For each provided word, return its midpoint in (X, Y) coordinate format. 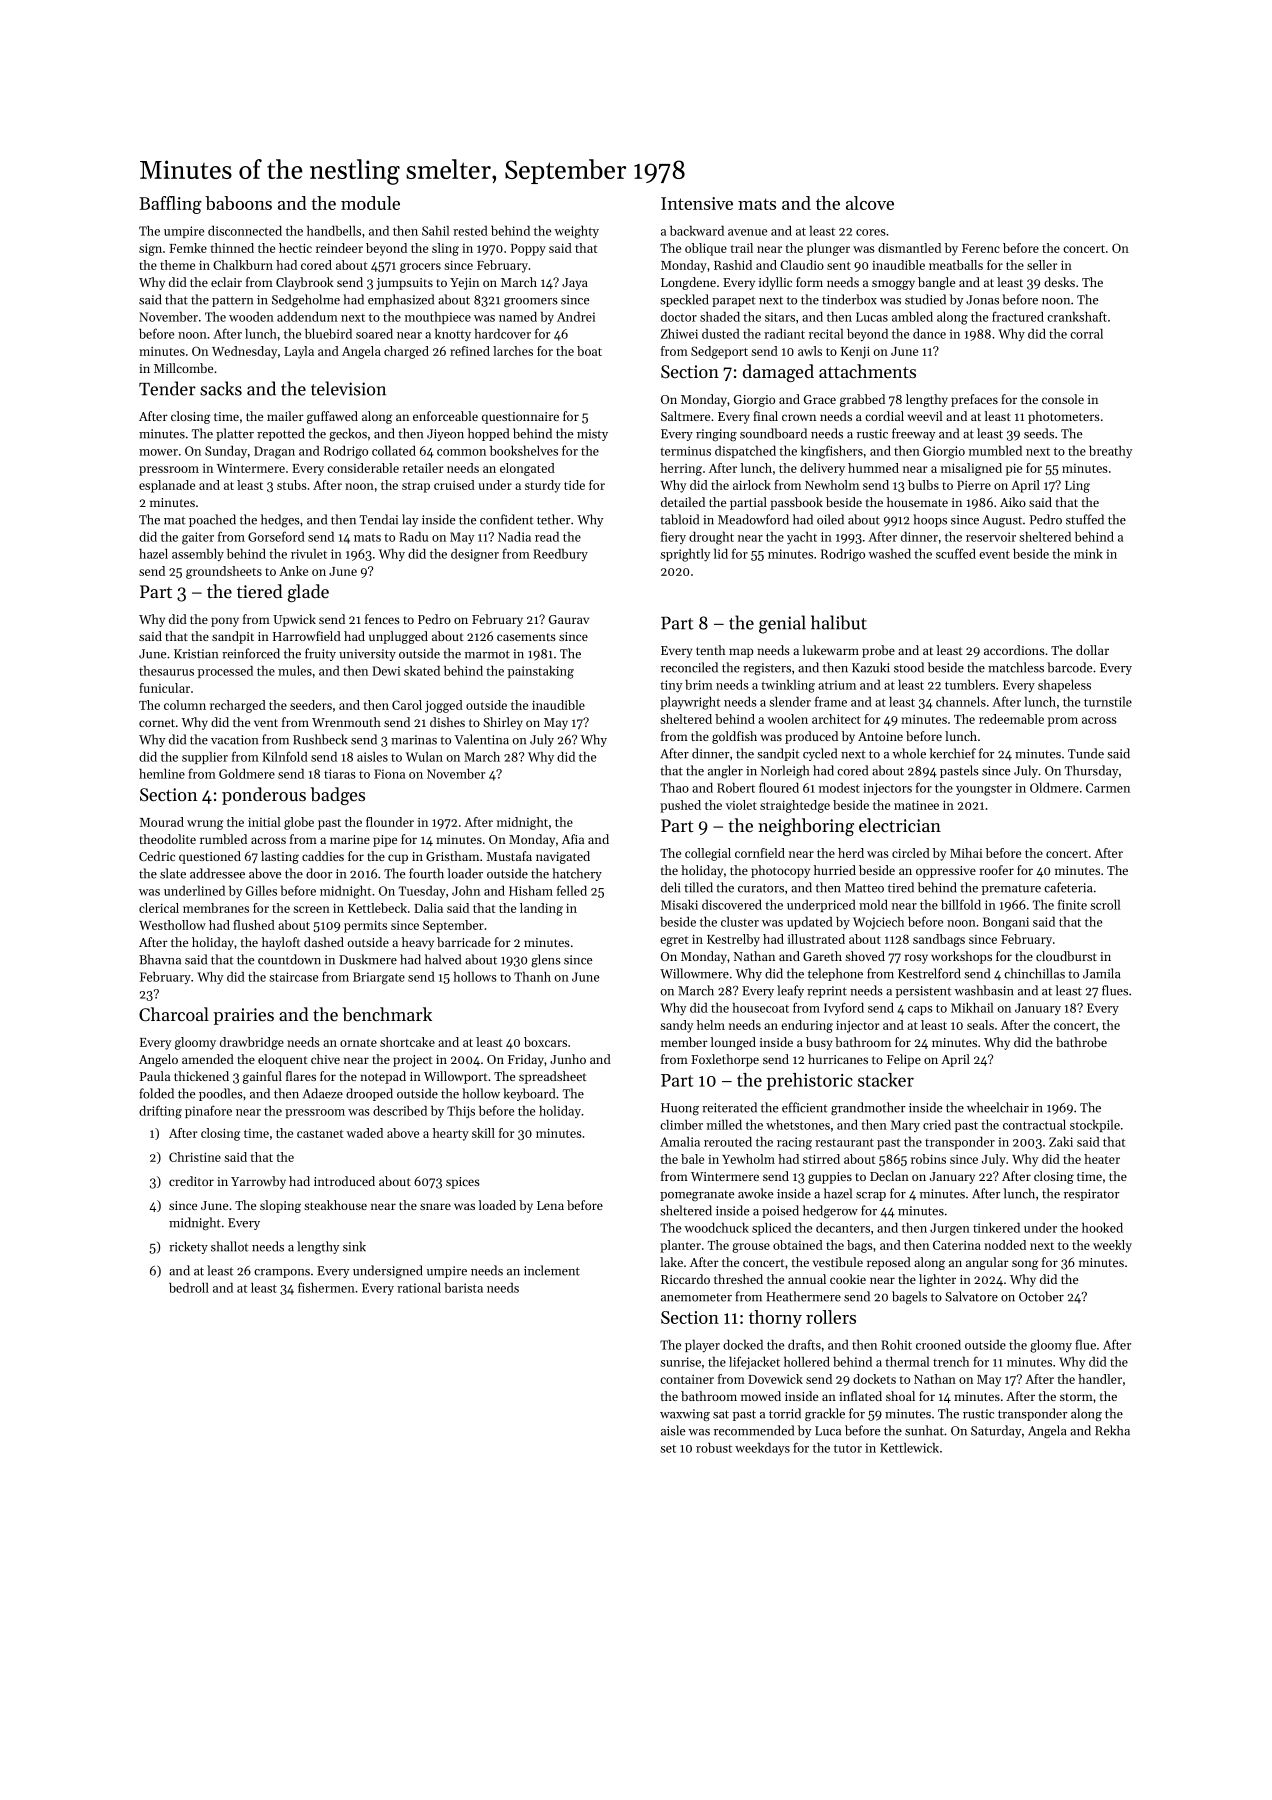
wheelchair (998, 1107)
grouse (751, 1248)
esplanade (167, 486)
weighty (576, 232)
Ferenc (981, 248)
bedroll (189, 1287)
